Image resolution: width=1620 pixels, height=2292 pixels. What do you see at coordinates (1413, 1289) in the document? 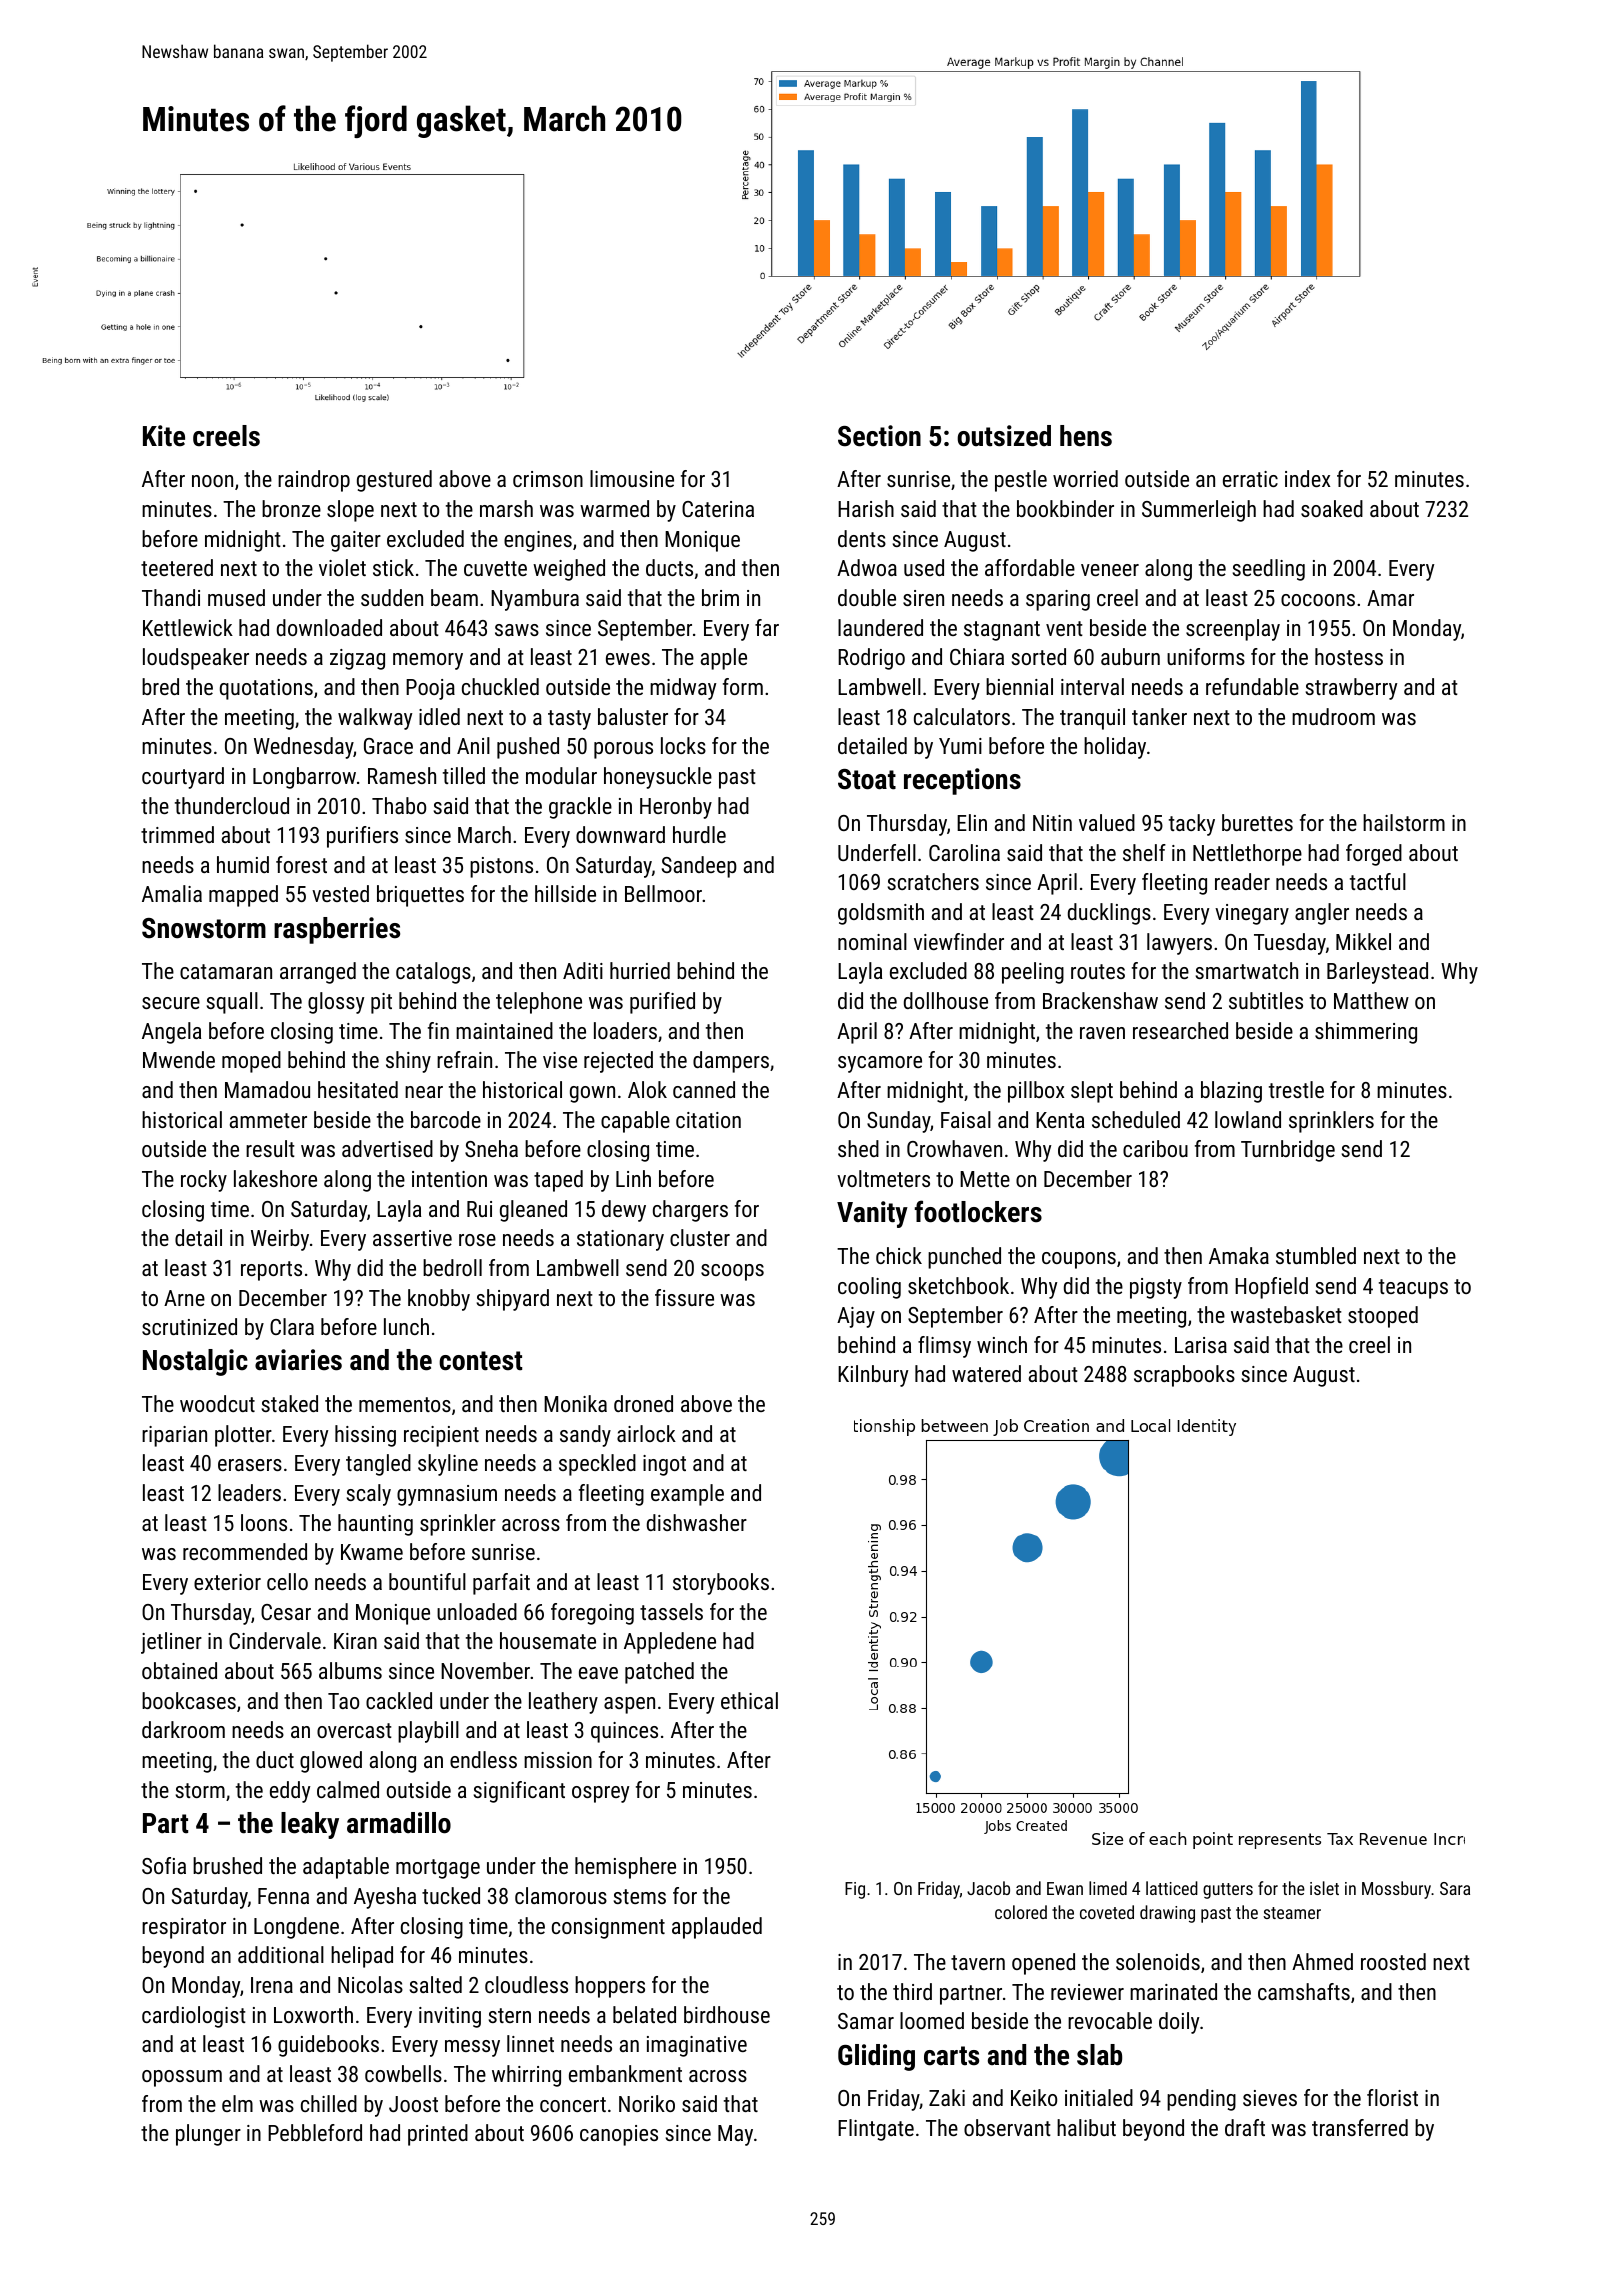
I see `teacups` at bounding box center [1413, 1289].
